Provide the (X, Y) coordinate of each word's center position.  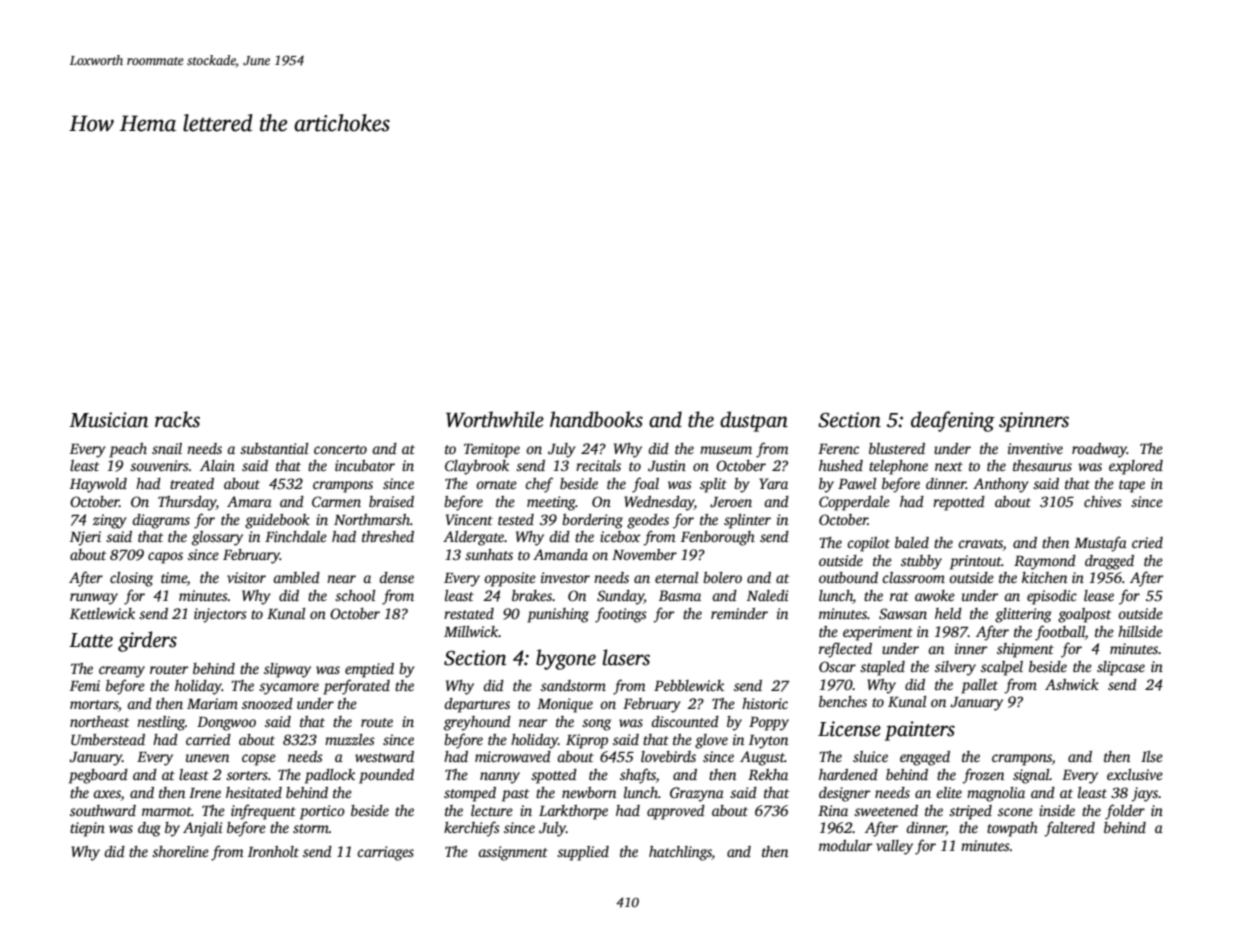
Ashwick (1072, 684)
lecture (492, 810)
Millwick (471, 631)
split (713, 485)
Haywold (98, 485)
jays (1145, 794)
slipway (287, 670)
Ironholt (273, 851)
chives (1103, 501)
